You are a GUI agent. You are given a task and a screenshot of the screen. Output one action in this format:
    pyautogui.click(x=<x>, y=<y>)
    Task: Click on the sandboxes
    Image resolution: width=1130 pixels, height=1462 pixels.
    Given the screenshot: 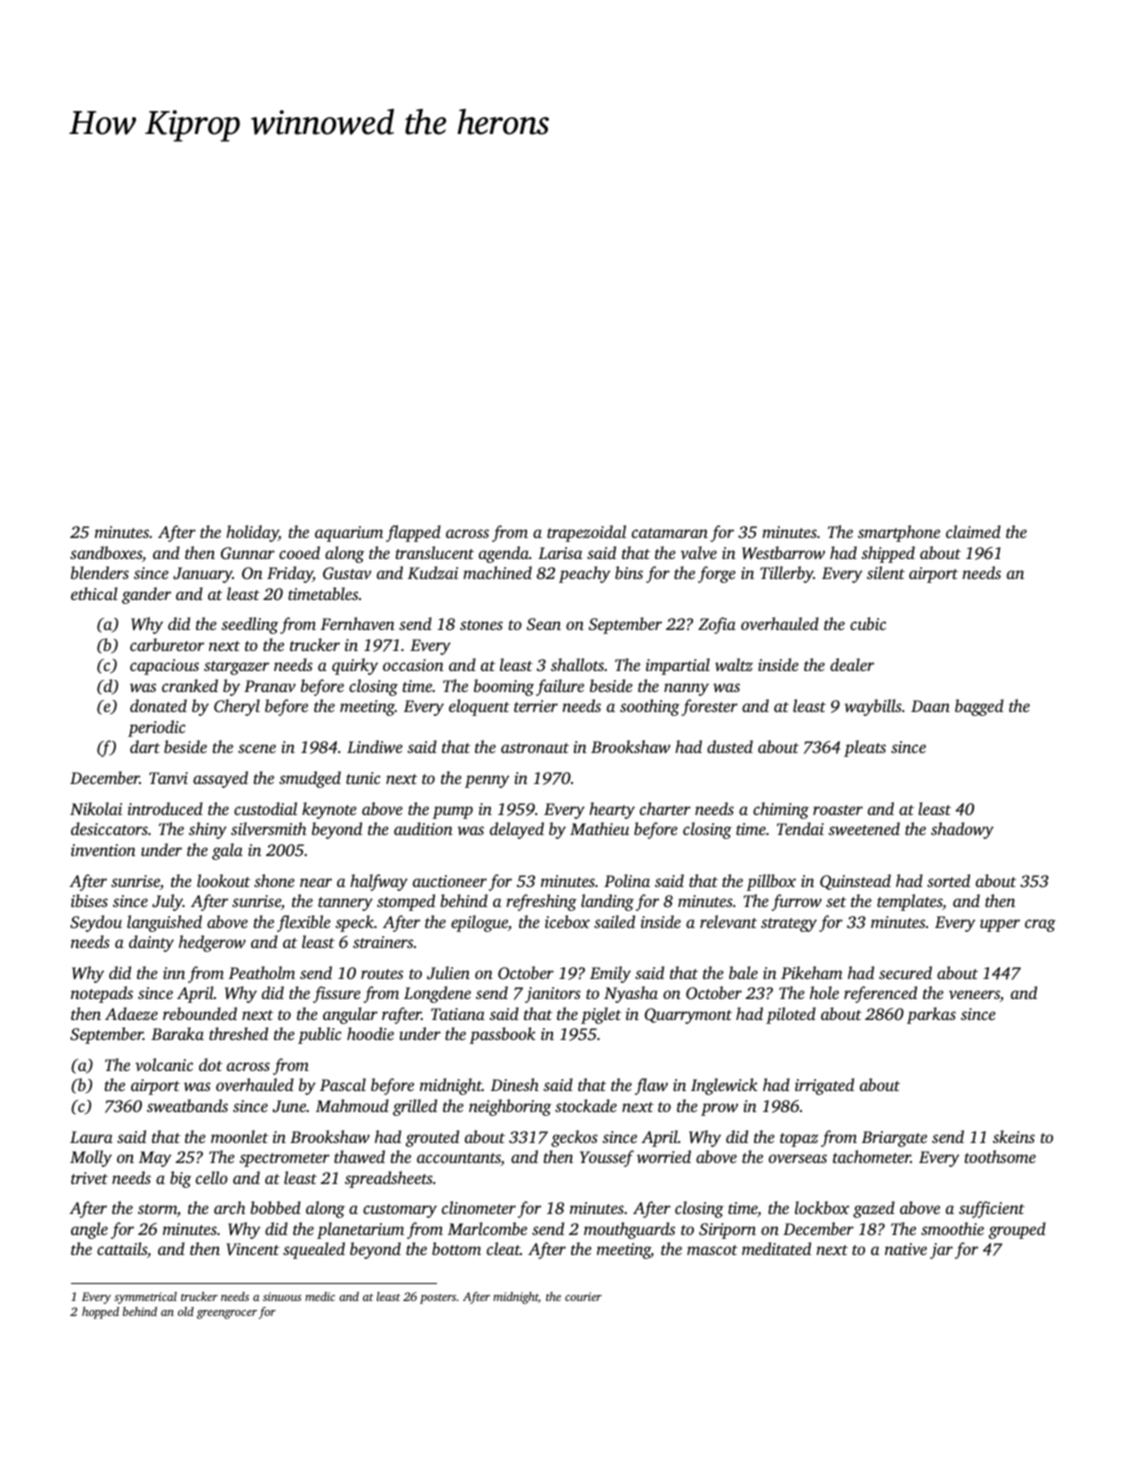 What is the action you would take?
    pyautogui.click(x=106, y=552)
